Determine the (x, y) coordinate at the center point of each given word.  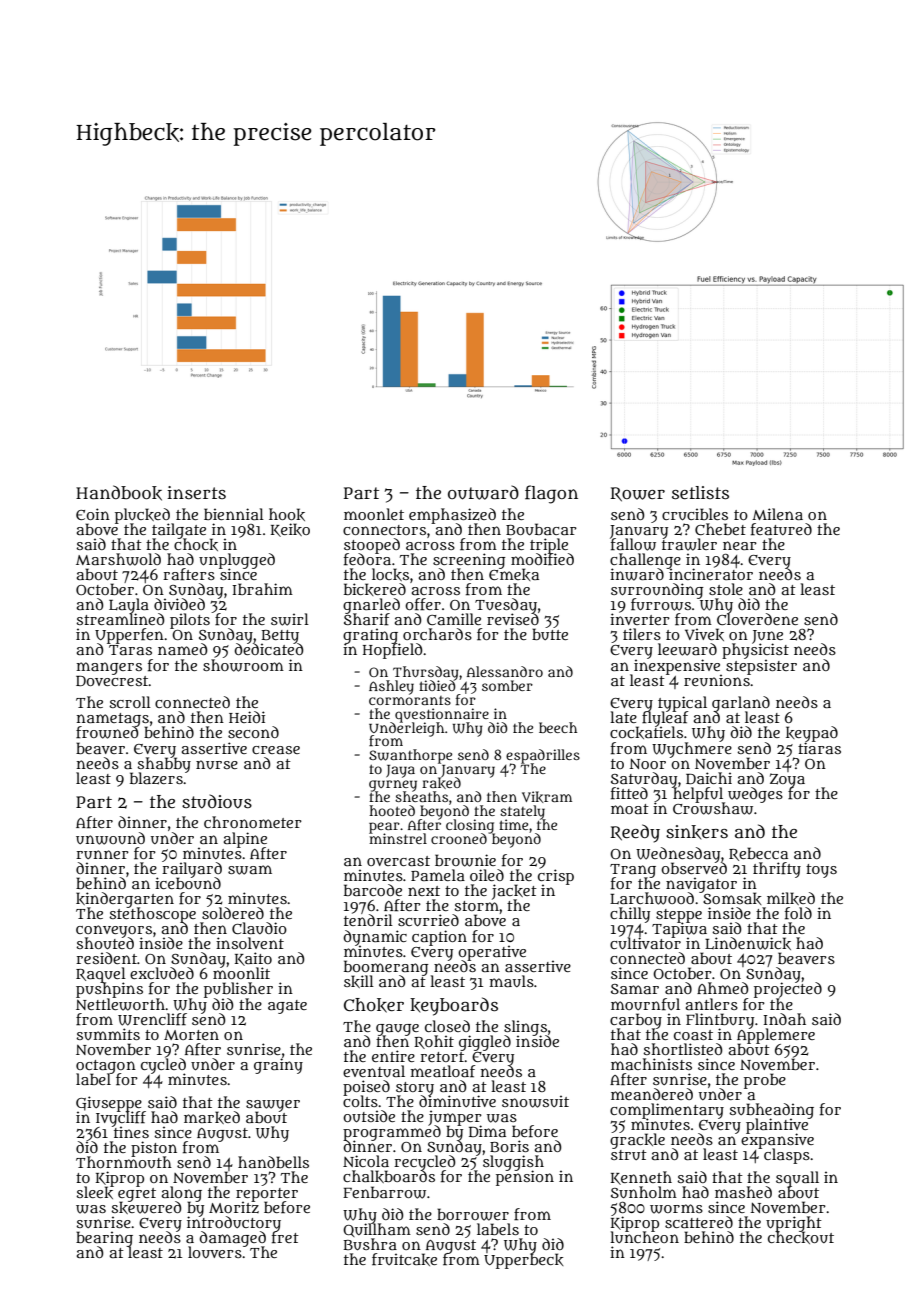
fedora (367, 559)
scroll (130, 702)
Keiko (290, 530)
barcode (373, 890)
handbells (273, 1162)
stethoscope (152, 915)
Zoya (787, 780)
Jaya (400, 771)
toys (821, 871)
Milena (777, 514)
